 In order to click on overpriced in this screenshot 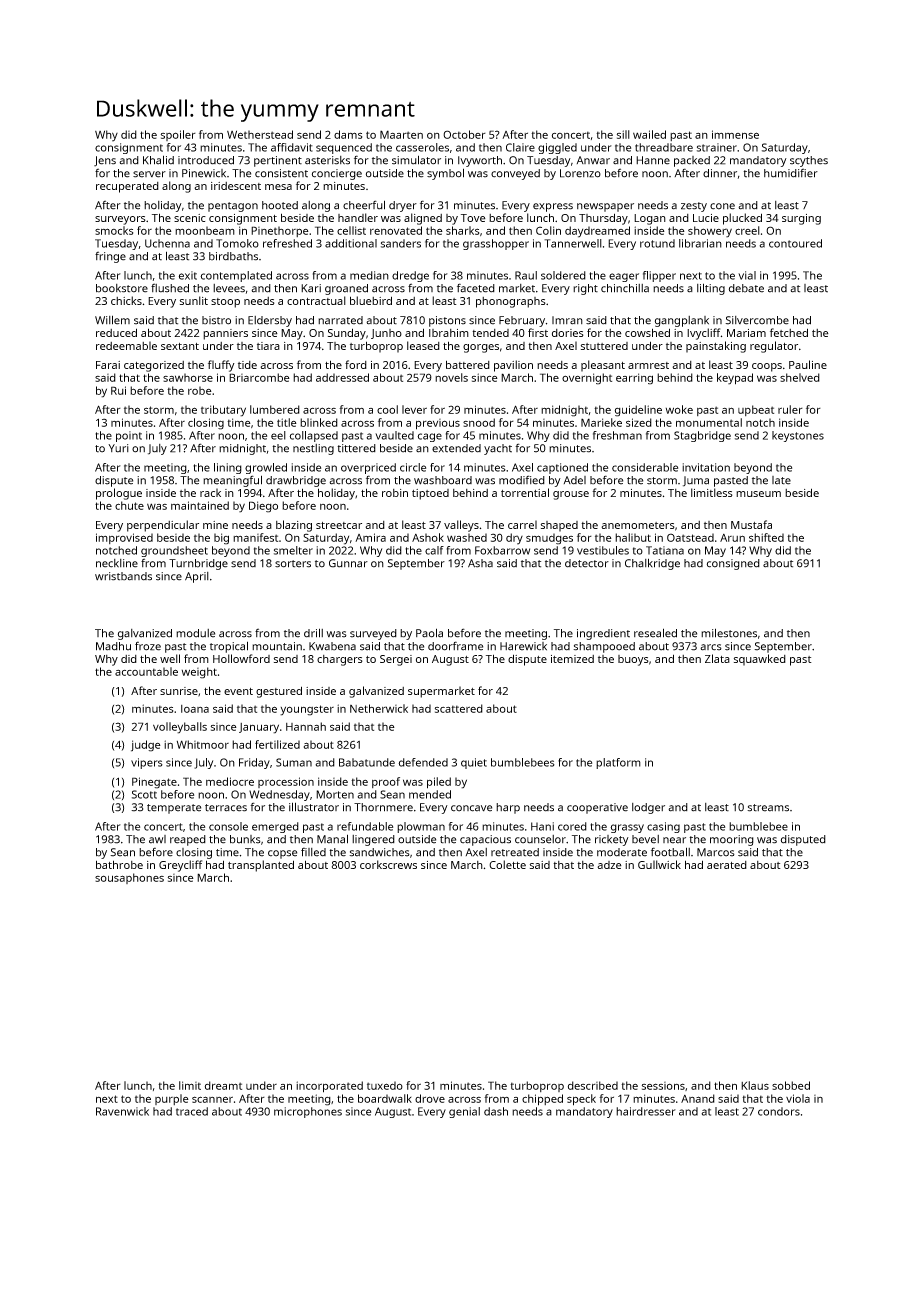, I will do `click(368, 468)`.
